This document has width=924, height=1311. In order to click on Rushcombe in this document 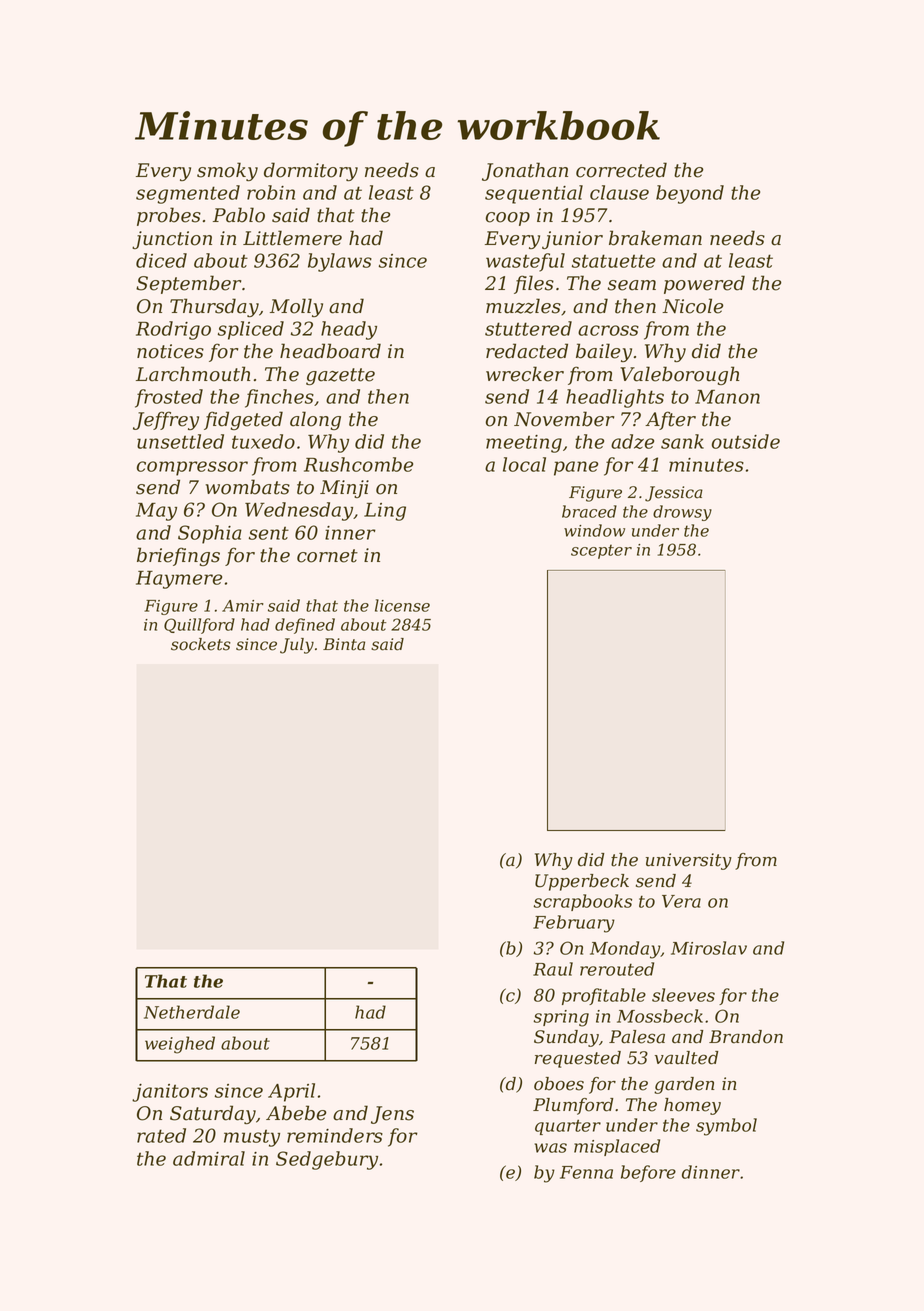, I will do `click(358, 464)`.
